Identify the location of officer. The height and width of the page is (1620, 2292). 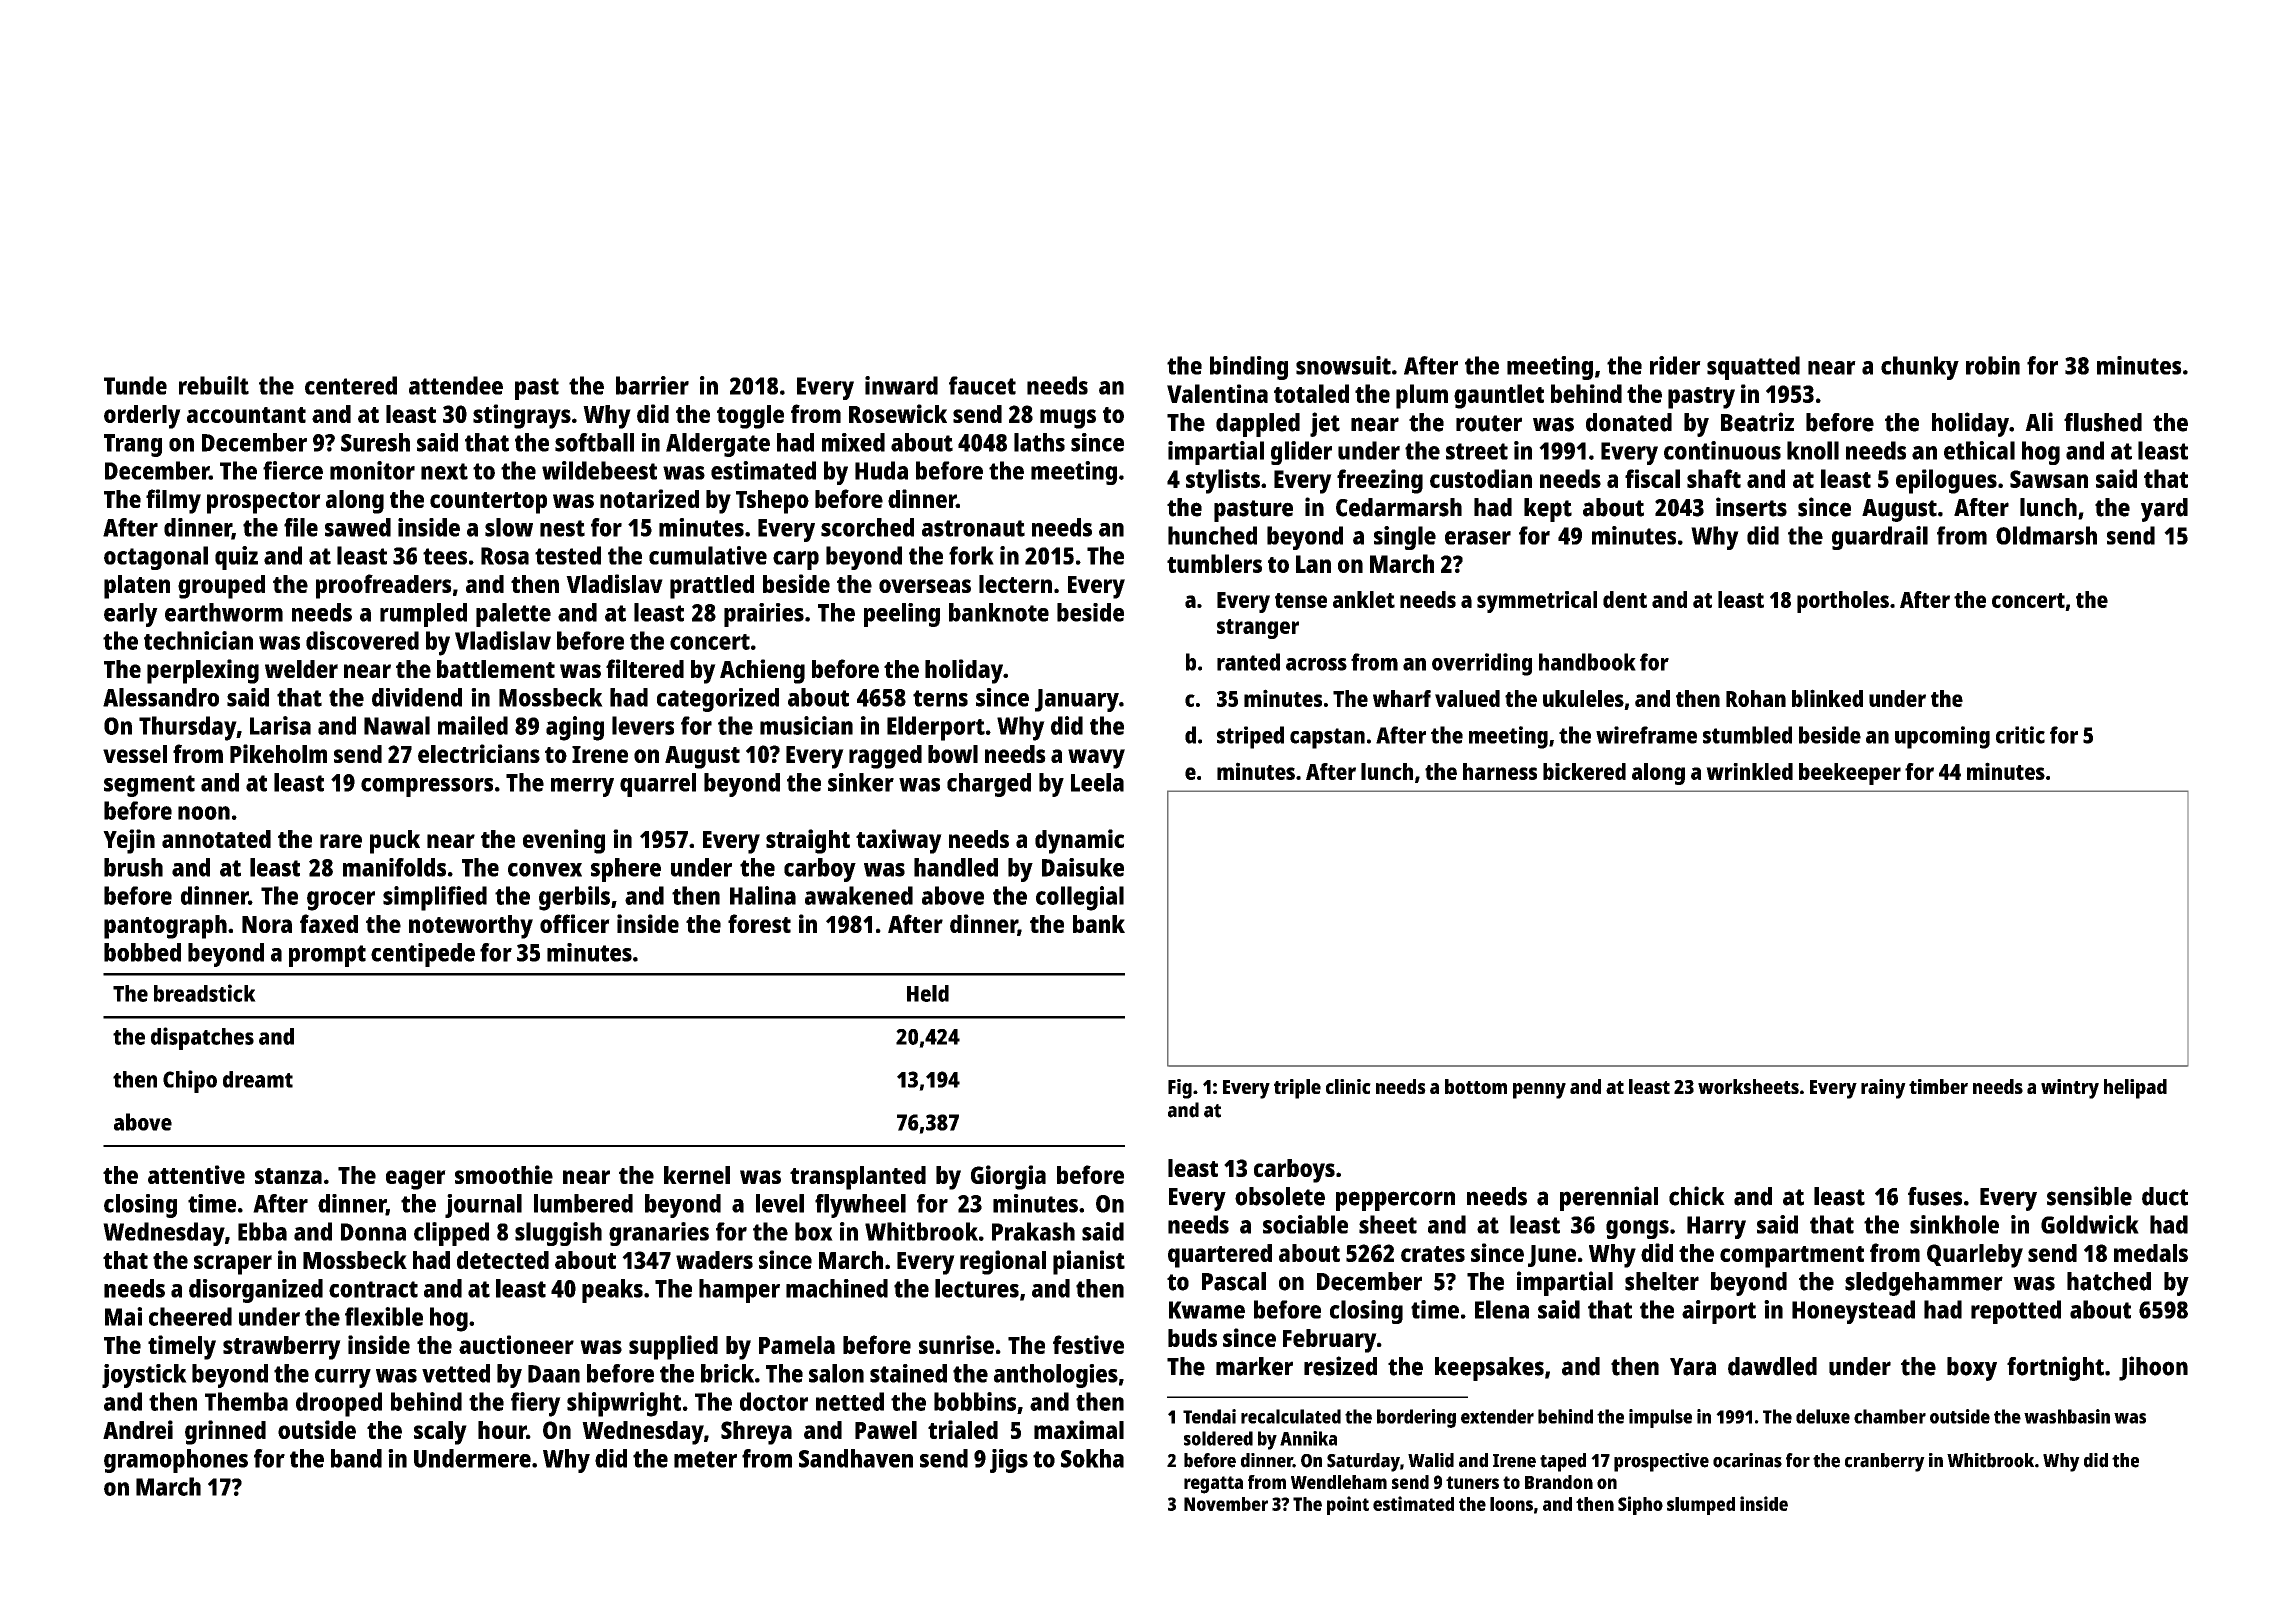
(575, 923).
